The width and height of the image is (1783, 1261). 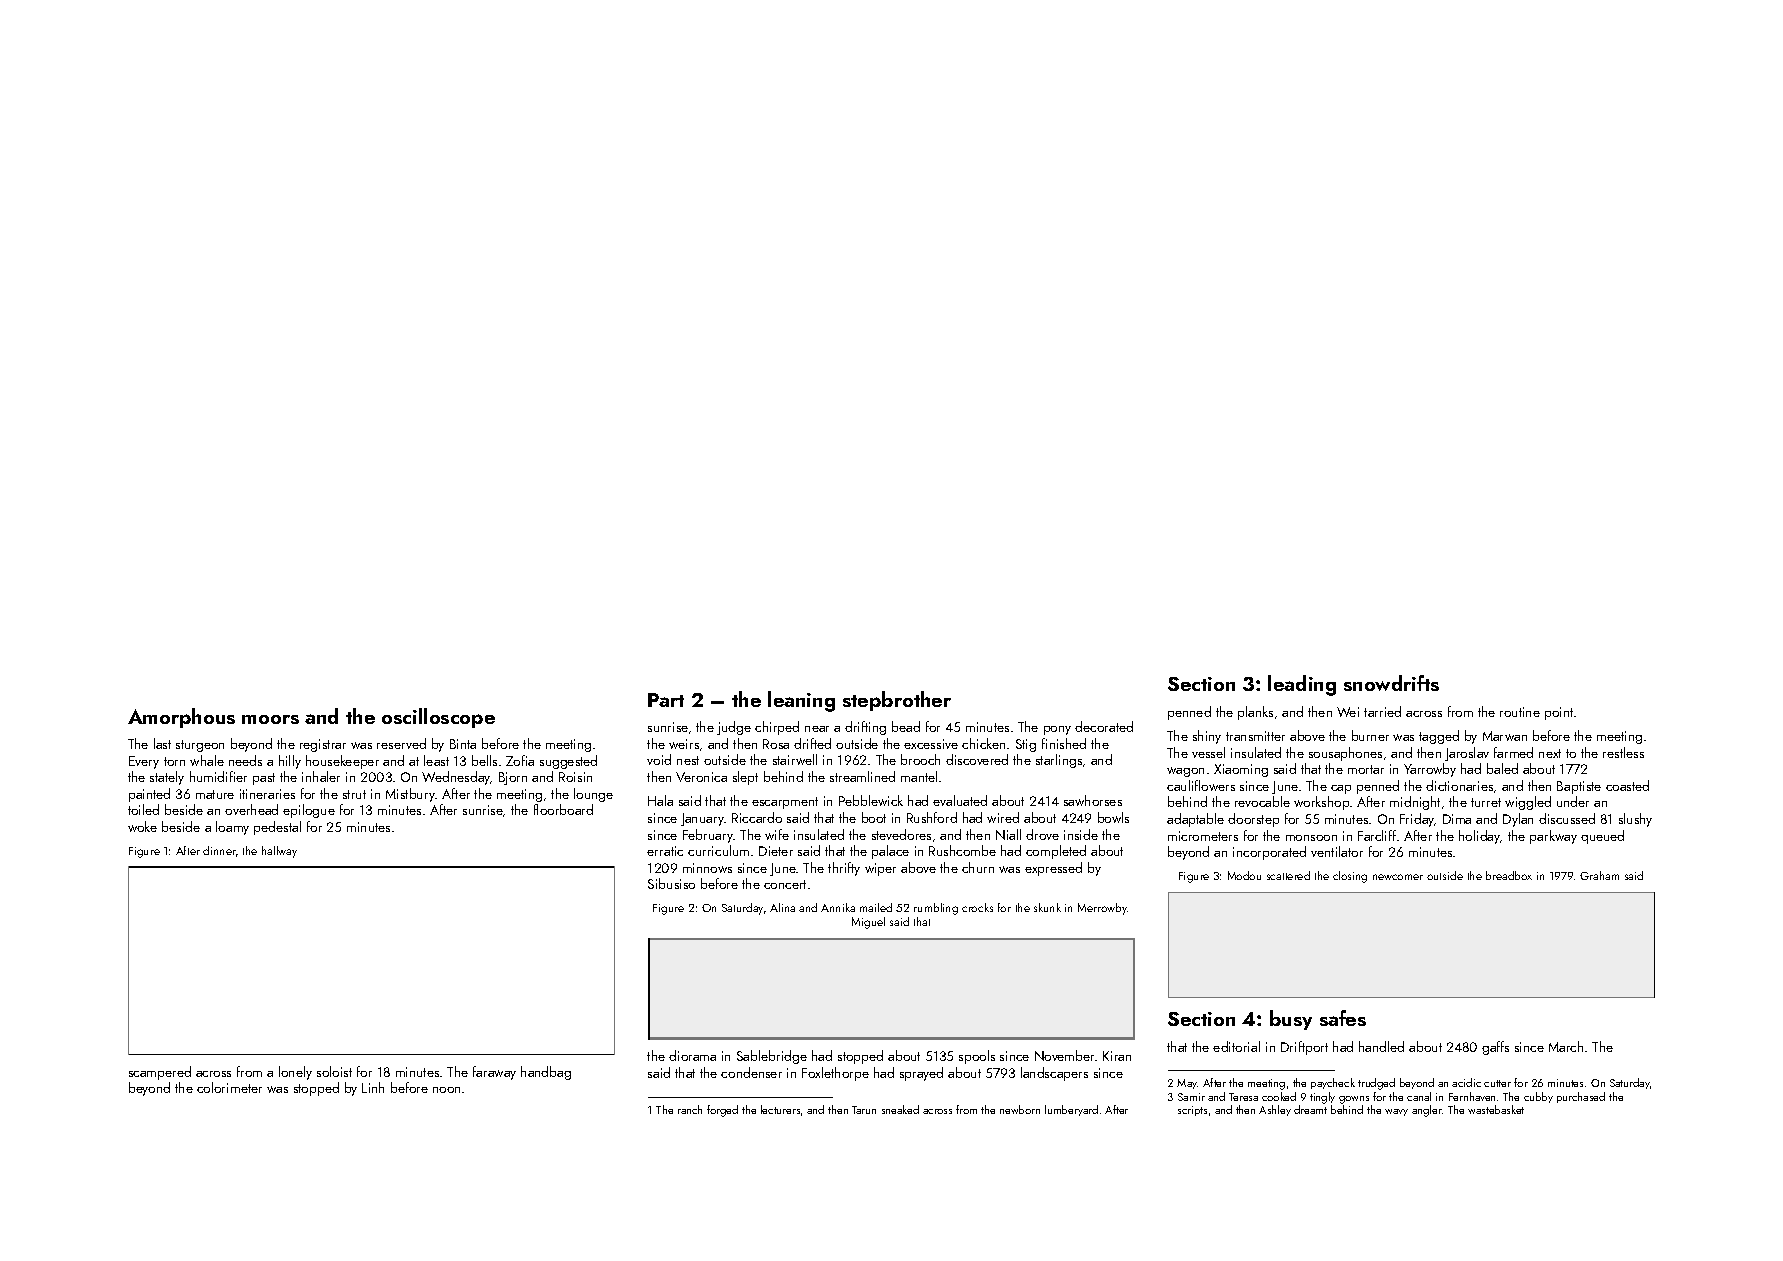 I want to click on scattered, so click(x=1288, y=875).
